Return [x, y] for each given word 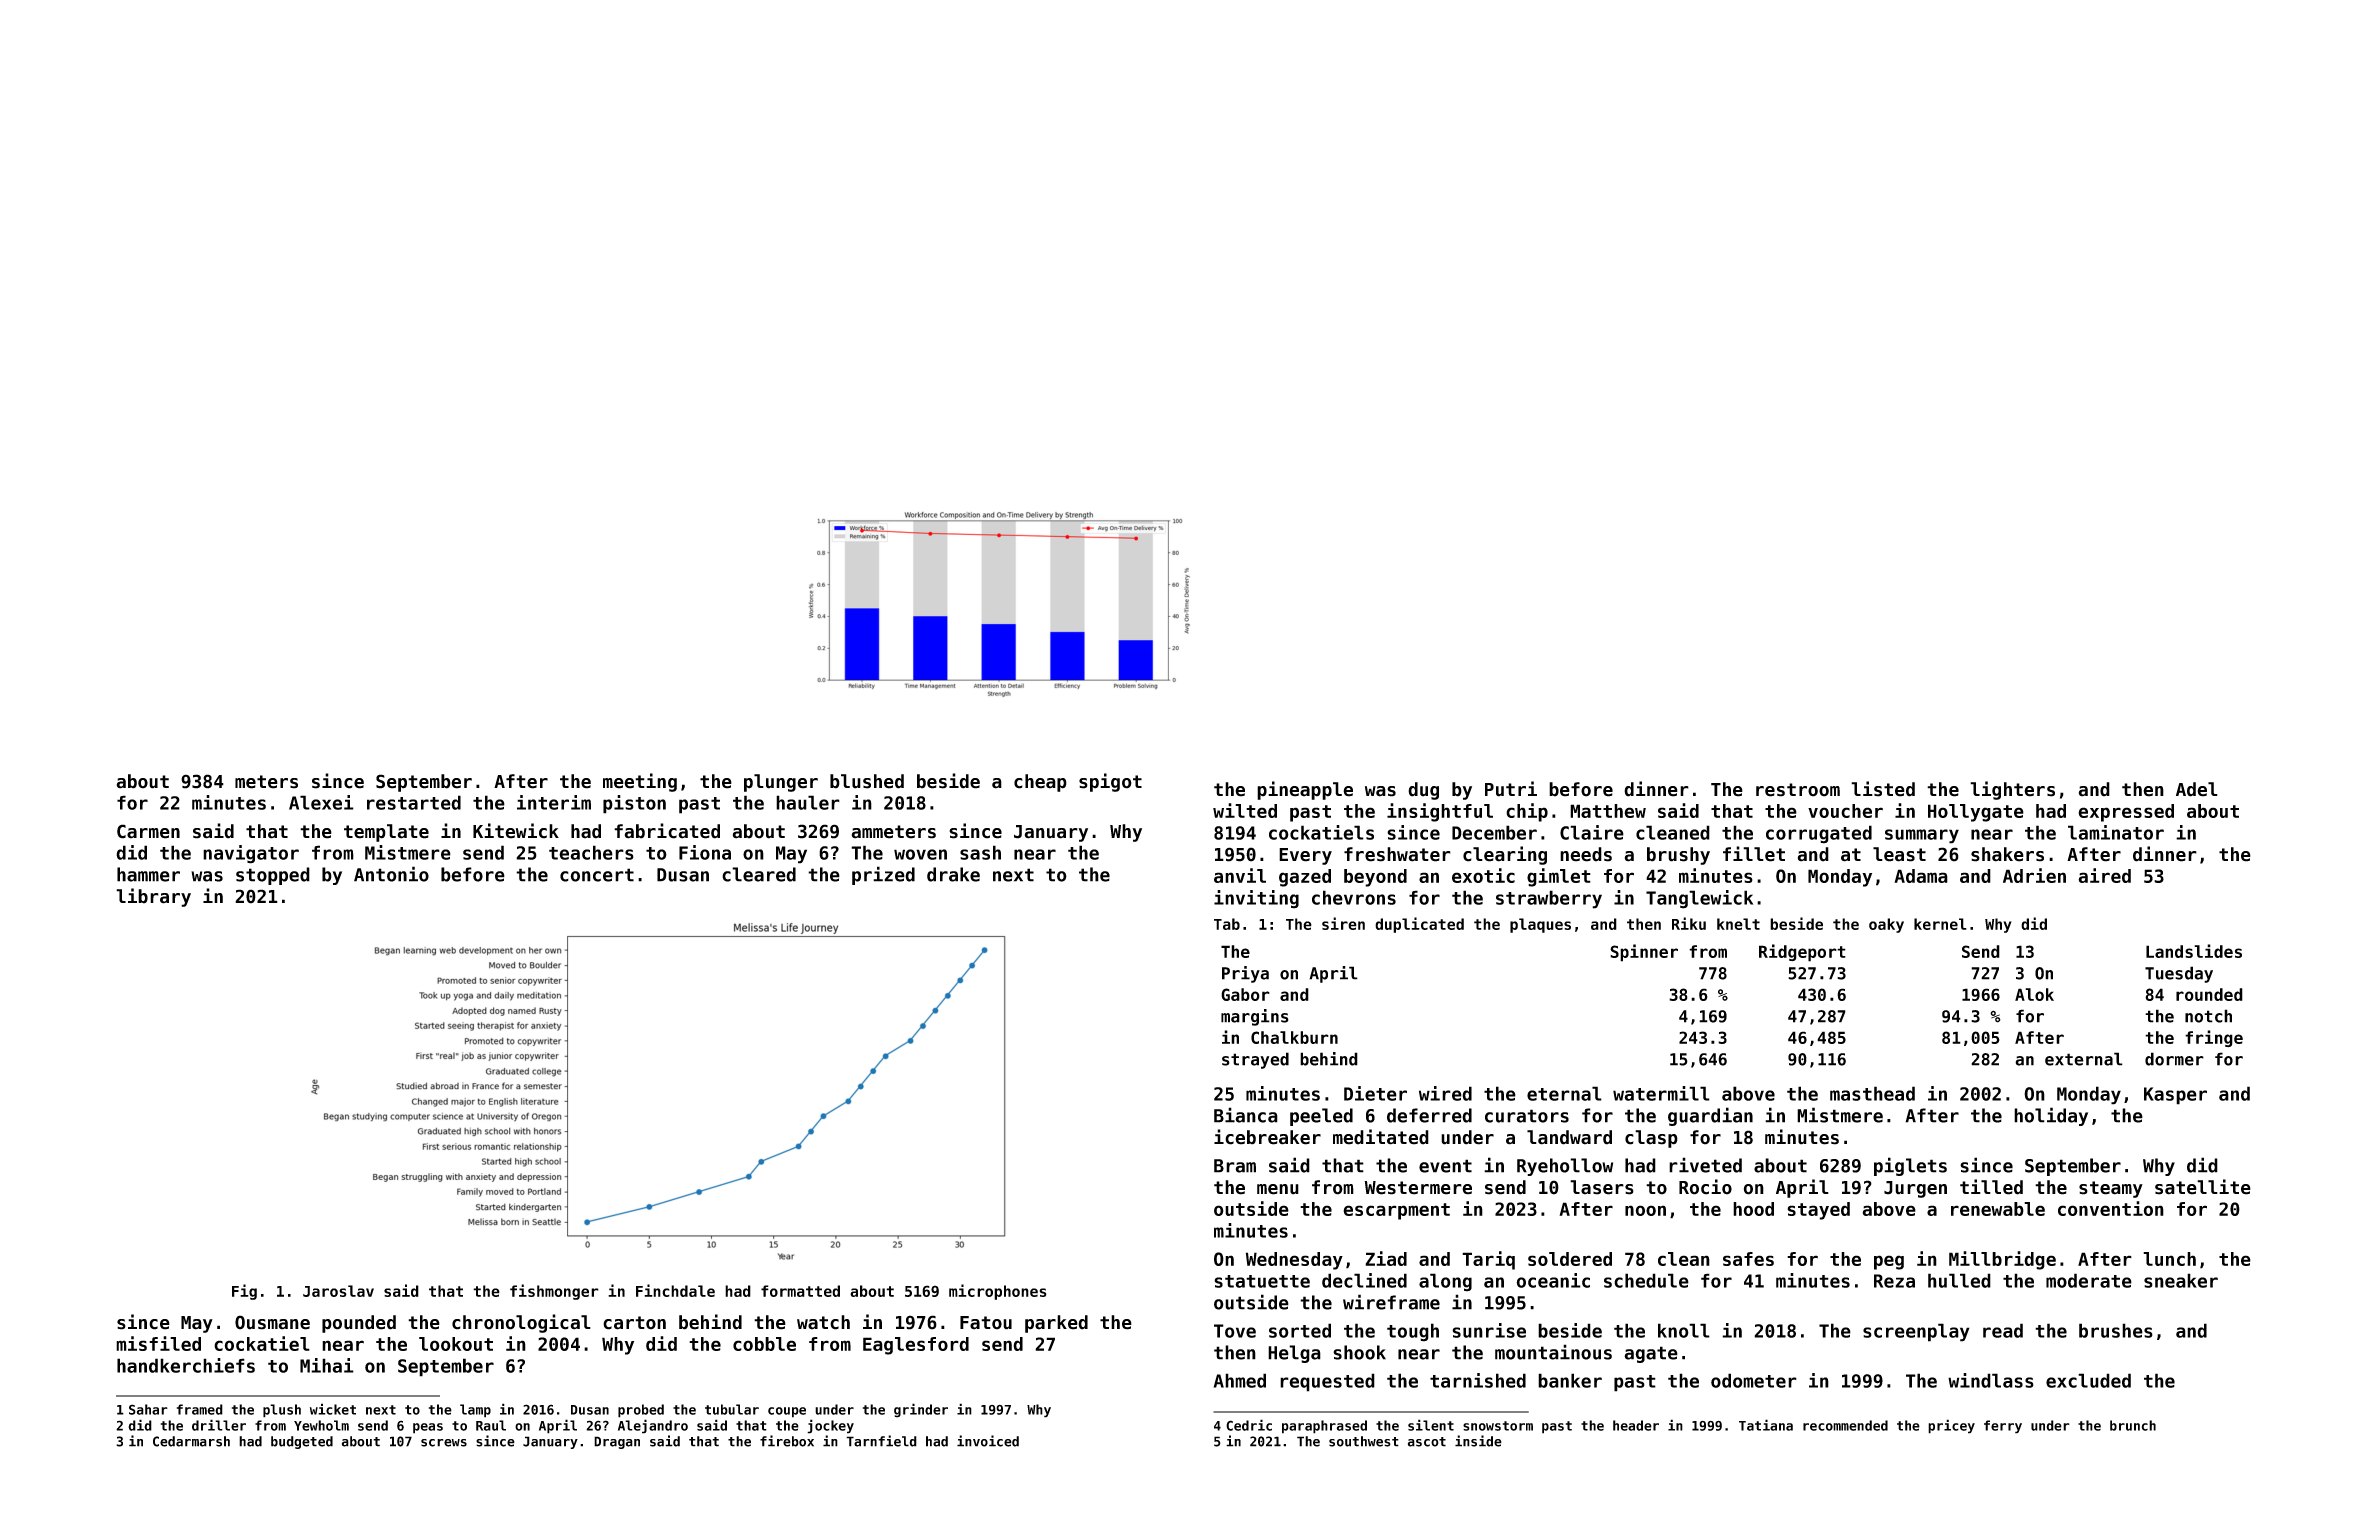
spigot [1110, 782]
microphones [998, 1292]
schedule [1646, 1280]
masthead [1872, 1093]
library [153, 897]
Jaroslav [338, 1291]
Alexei [321, 802]
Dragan [617, 1442]
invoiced [988, 1441]
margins [1255, 1017]
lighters [2012, 790]
